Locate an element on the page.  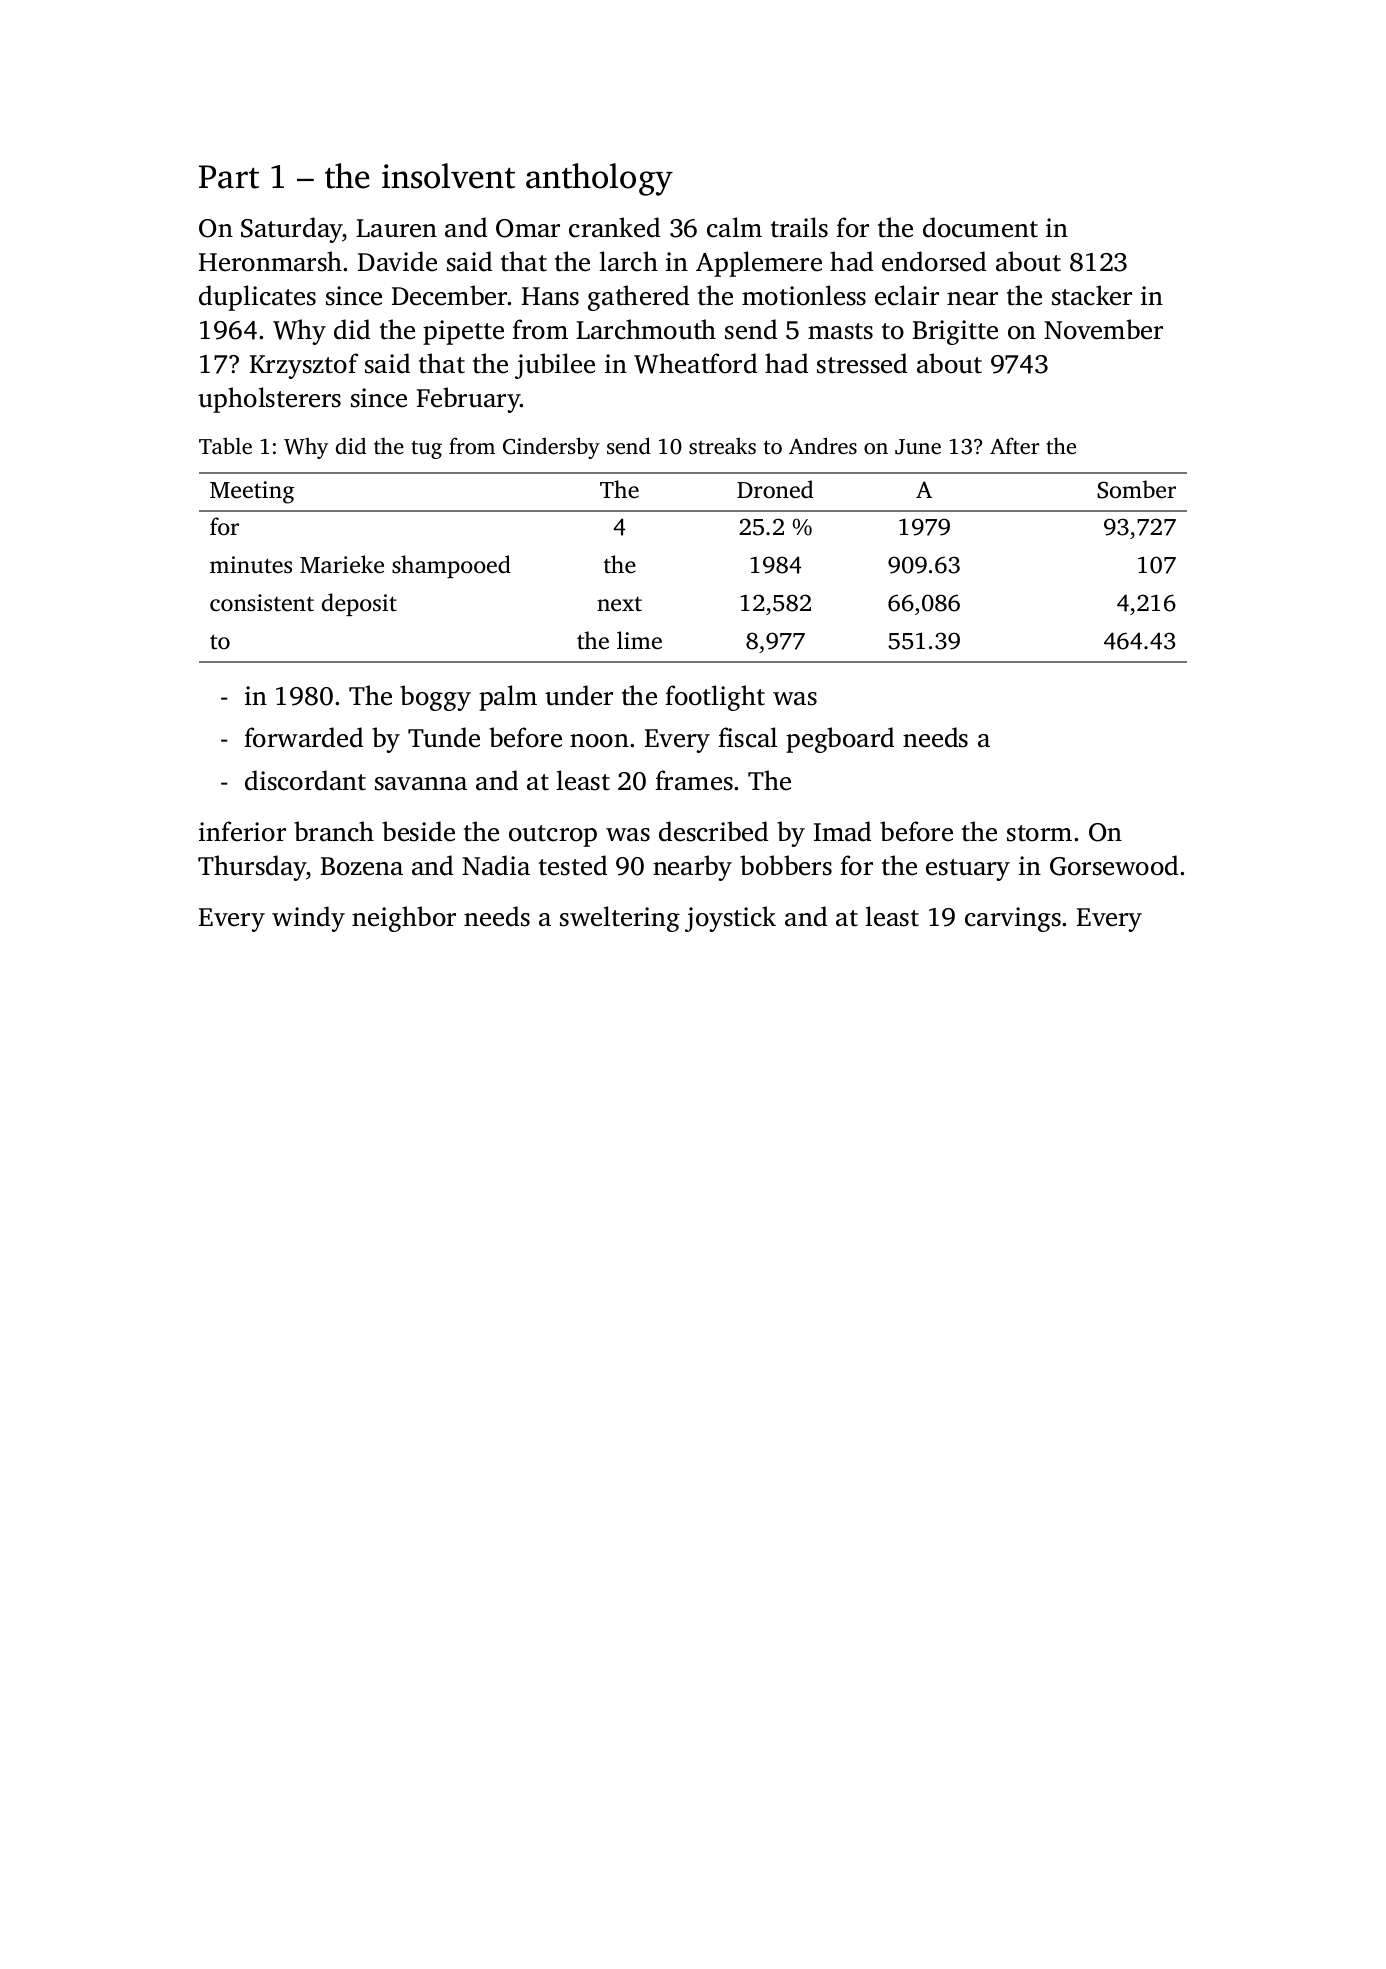
Thursday is located at coordinates (252, 868).
